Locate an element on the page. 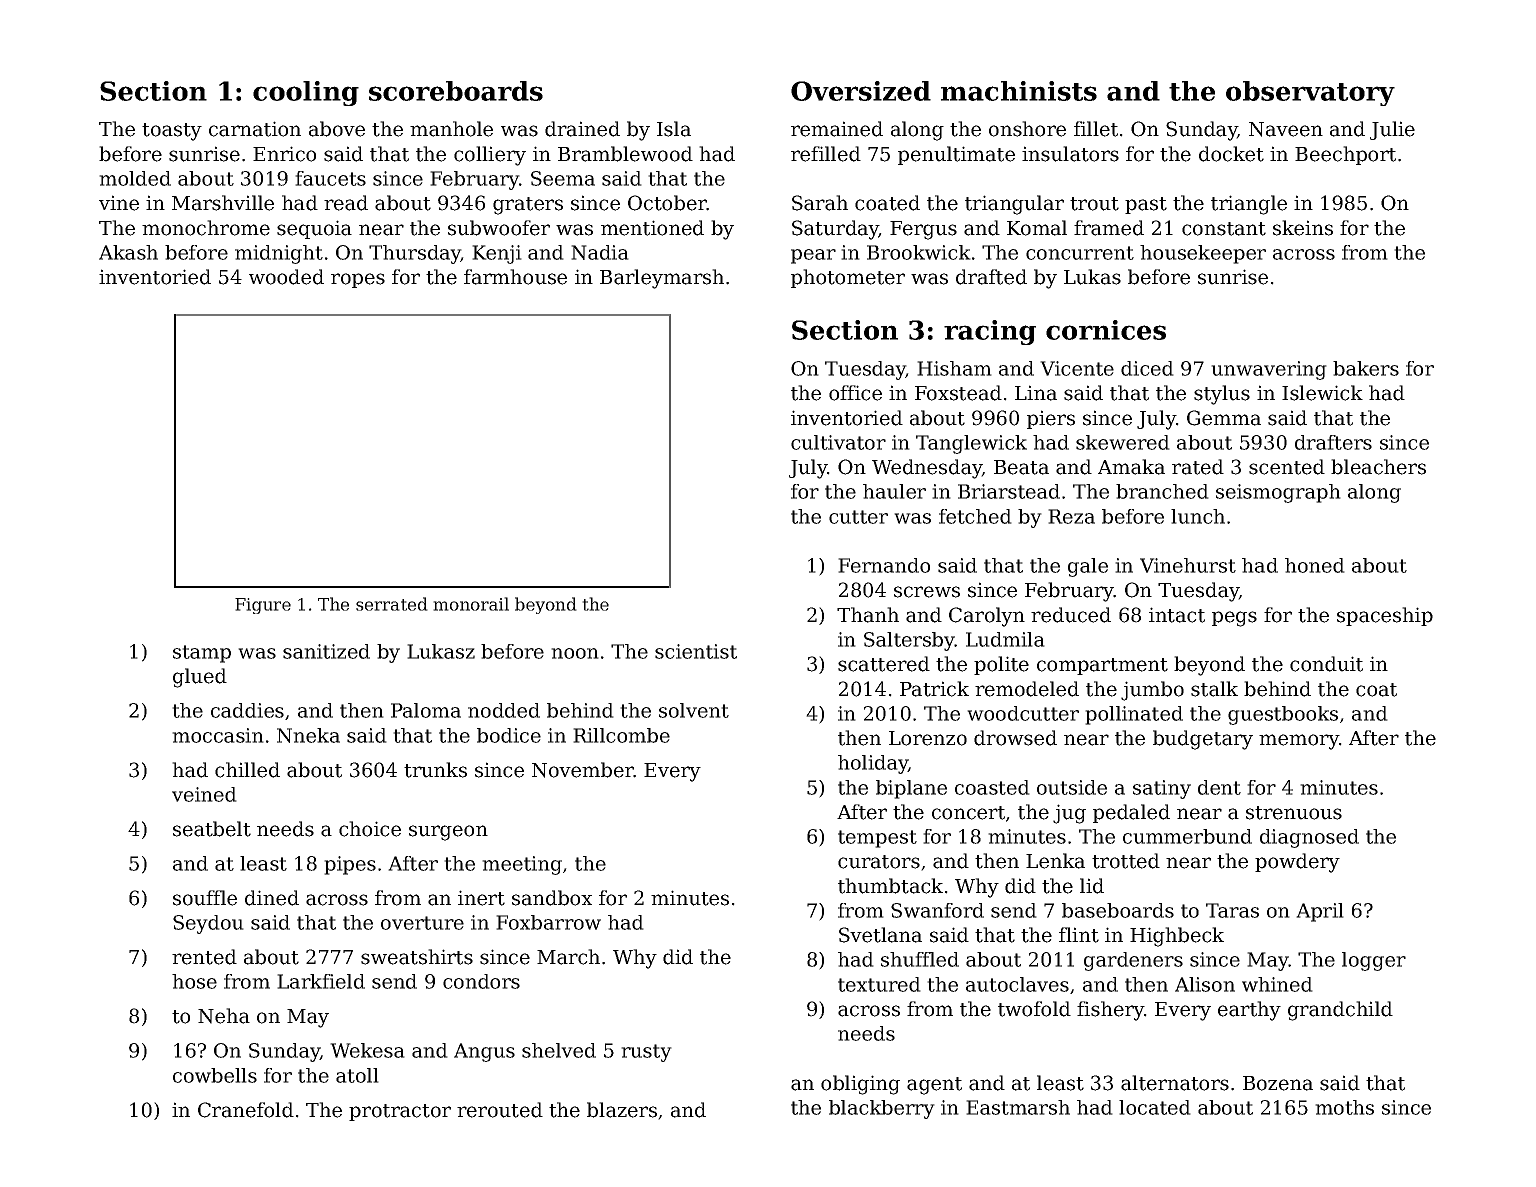 The width and height of the document is (1536, 1187). past is located at coordinates (1146, 205).
